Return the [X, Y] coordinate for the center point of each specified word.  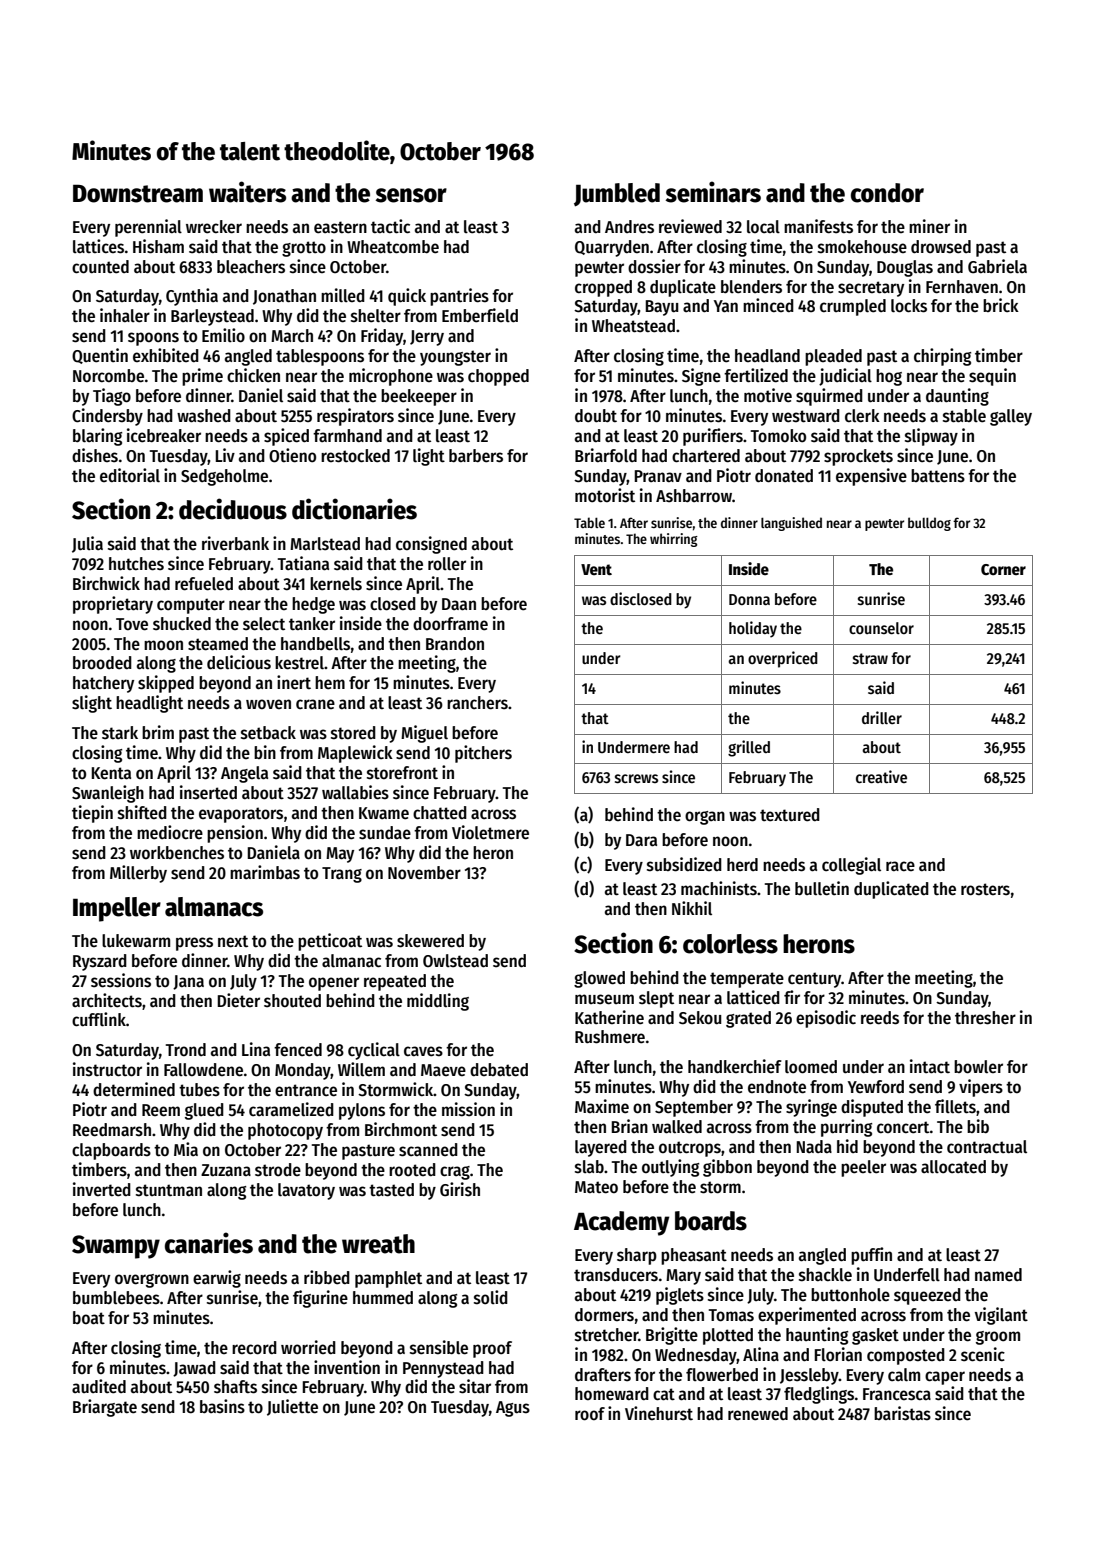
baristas [902, 1413]
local [763, 226]
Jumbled [617, 195]
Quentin [100, 356]
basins [222, 1406]
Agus [513, 1409]
